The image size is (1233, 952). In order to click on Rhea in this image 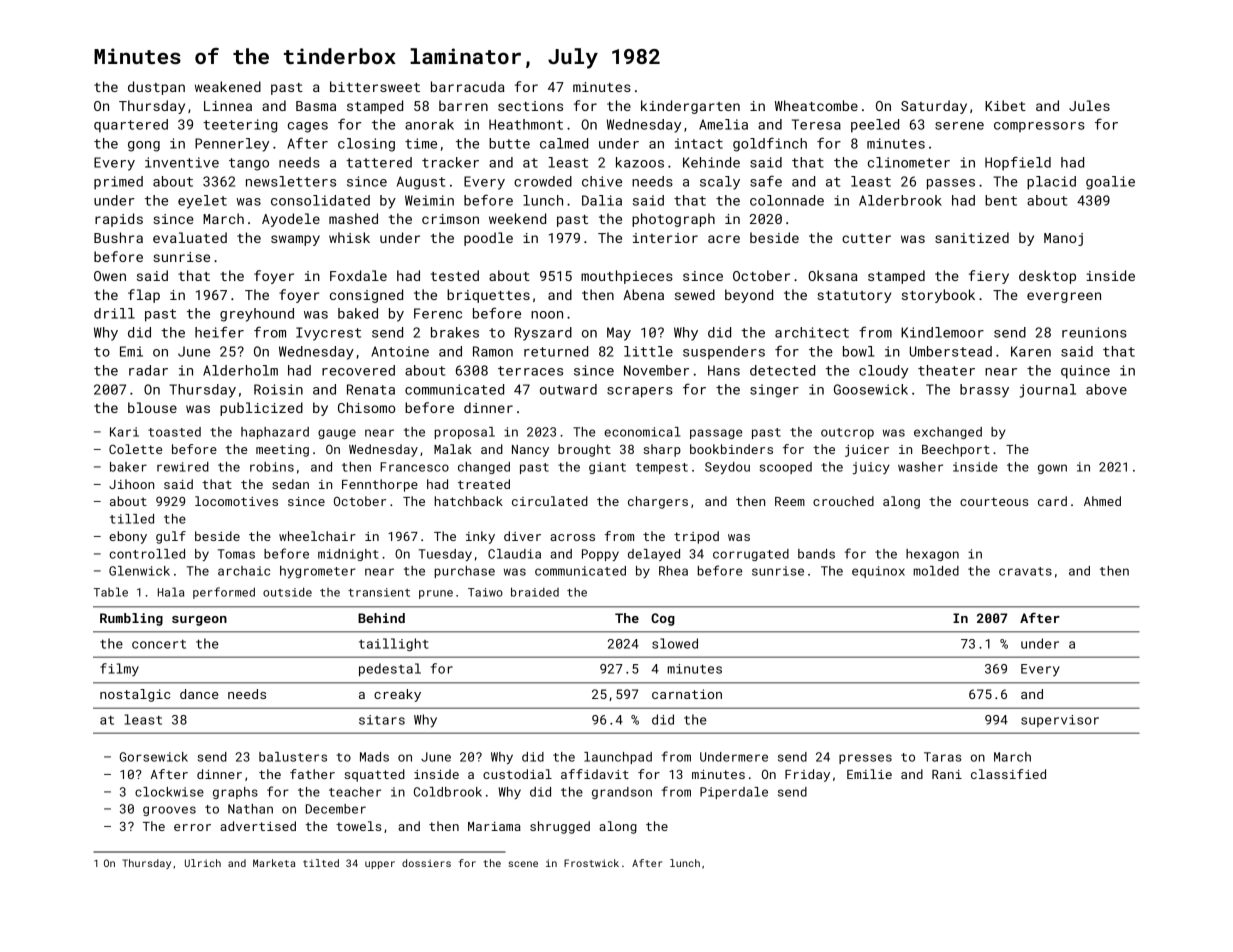, I will do `click(673, 571)`.
